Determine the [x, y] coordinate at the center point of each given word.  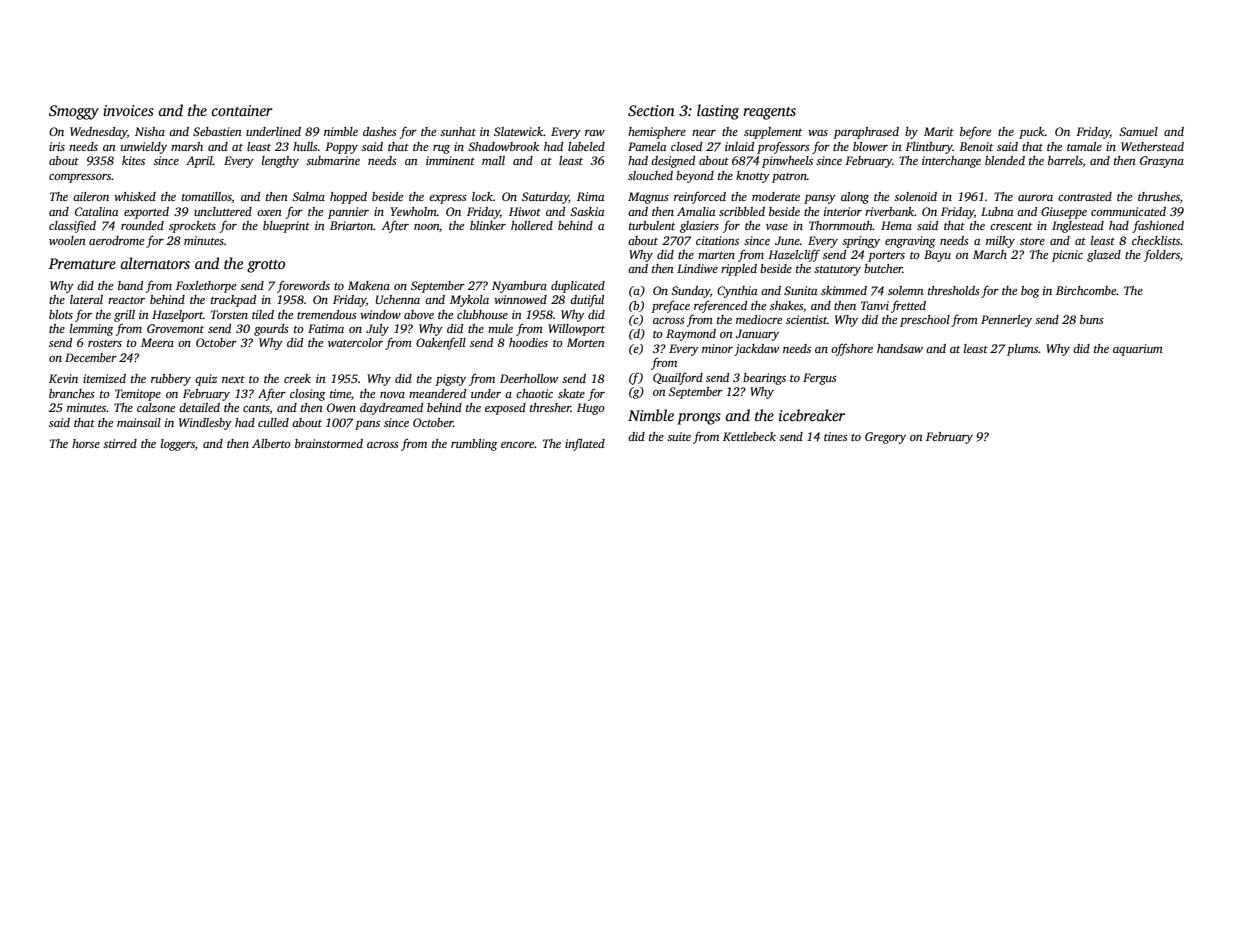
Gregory [885, 438]
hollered [532, 225]
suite [679, 436]
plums [1022, 350]
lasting [718, 112]
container [242, 110]
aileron [91, 196]
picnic [1067, 256]
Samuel [1138, 131]
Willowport [576, 330]
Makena [369, 285]
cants [256, 408]
